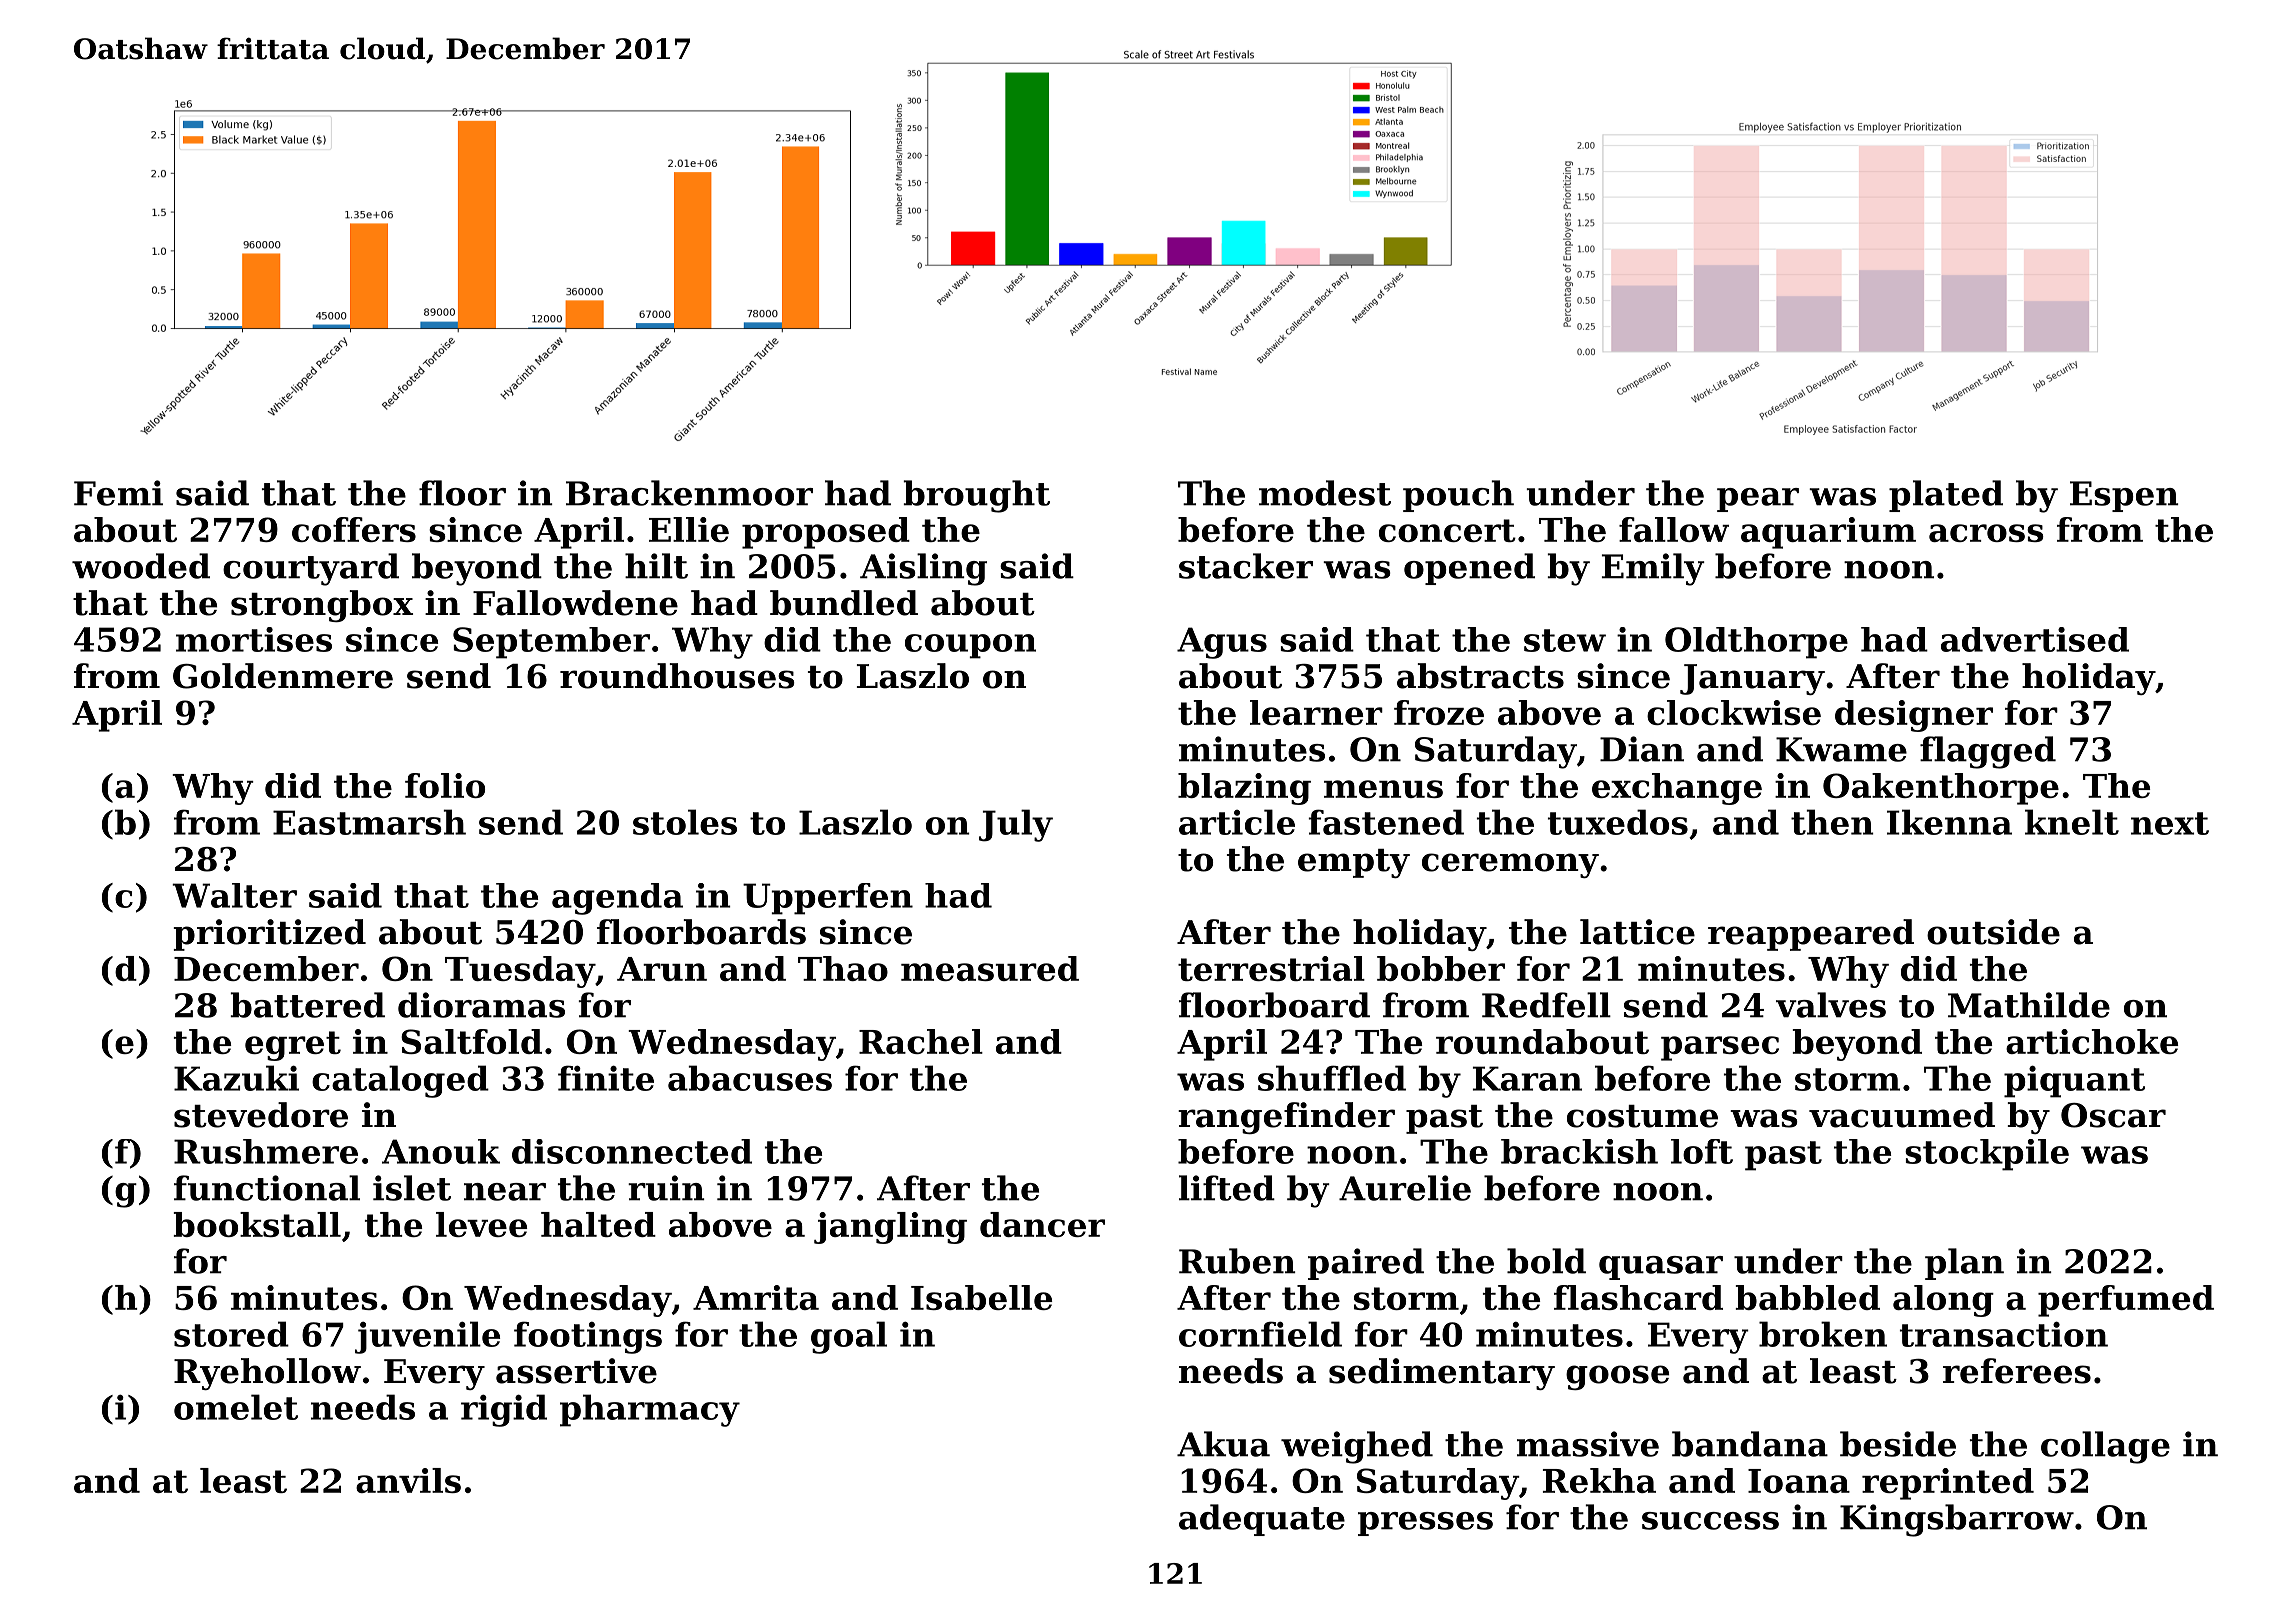  Describe the element at coordinates (445, 785) in the image. I see `folio` at that location.
